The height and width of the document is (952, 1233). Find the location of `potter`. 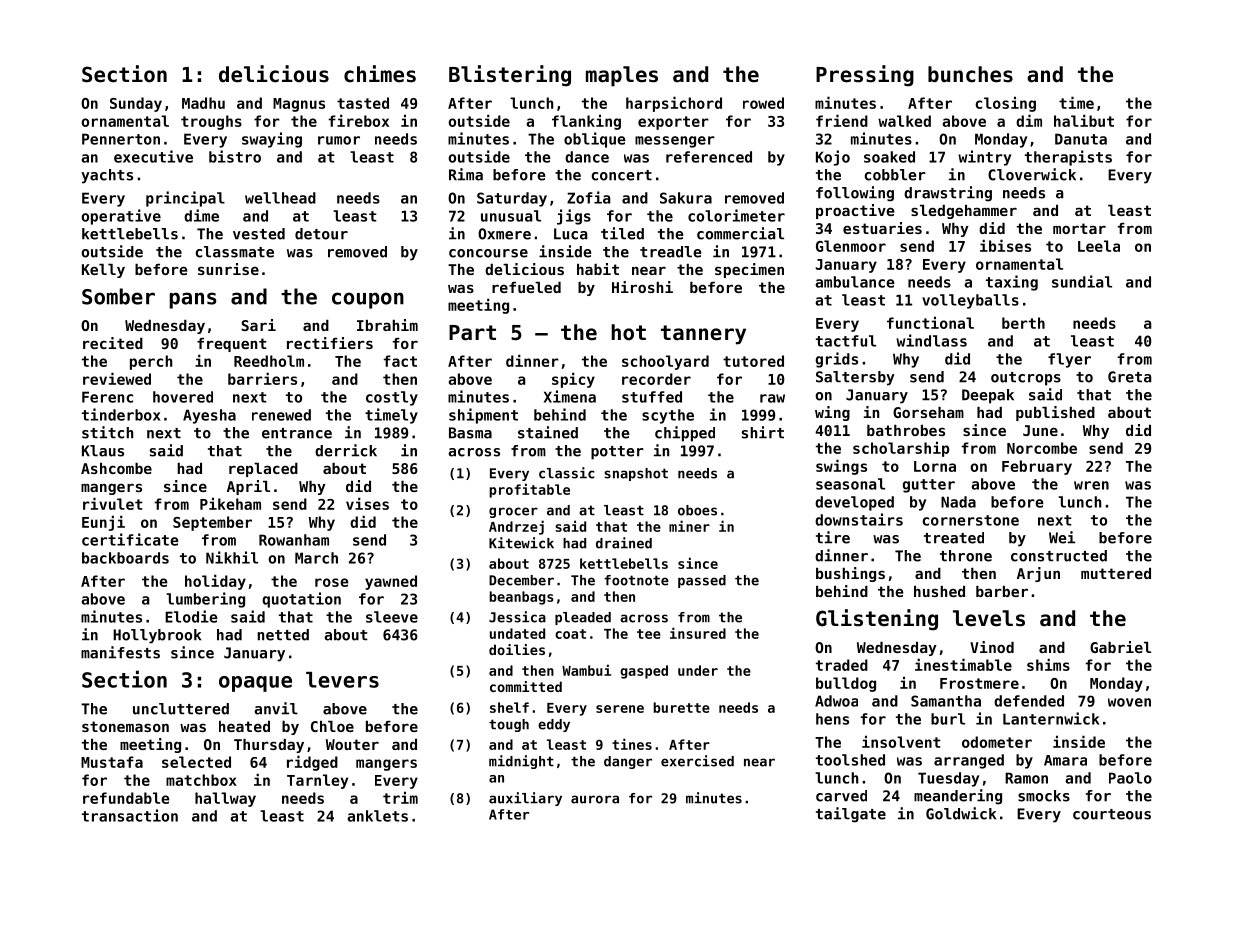

potter is located at coordinates (617, 453).
